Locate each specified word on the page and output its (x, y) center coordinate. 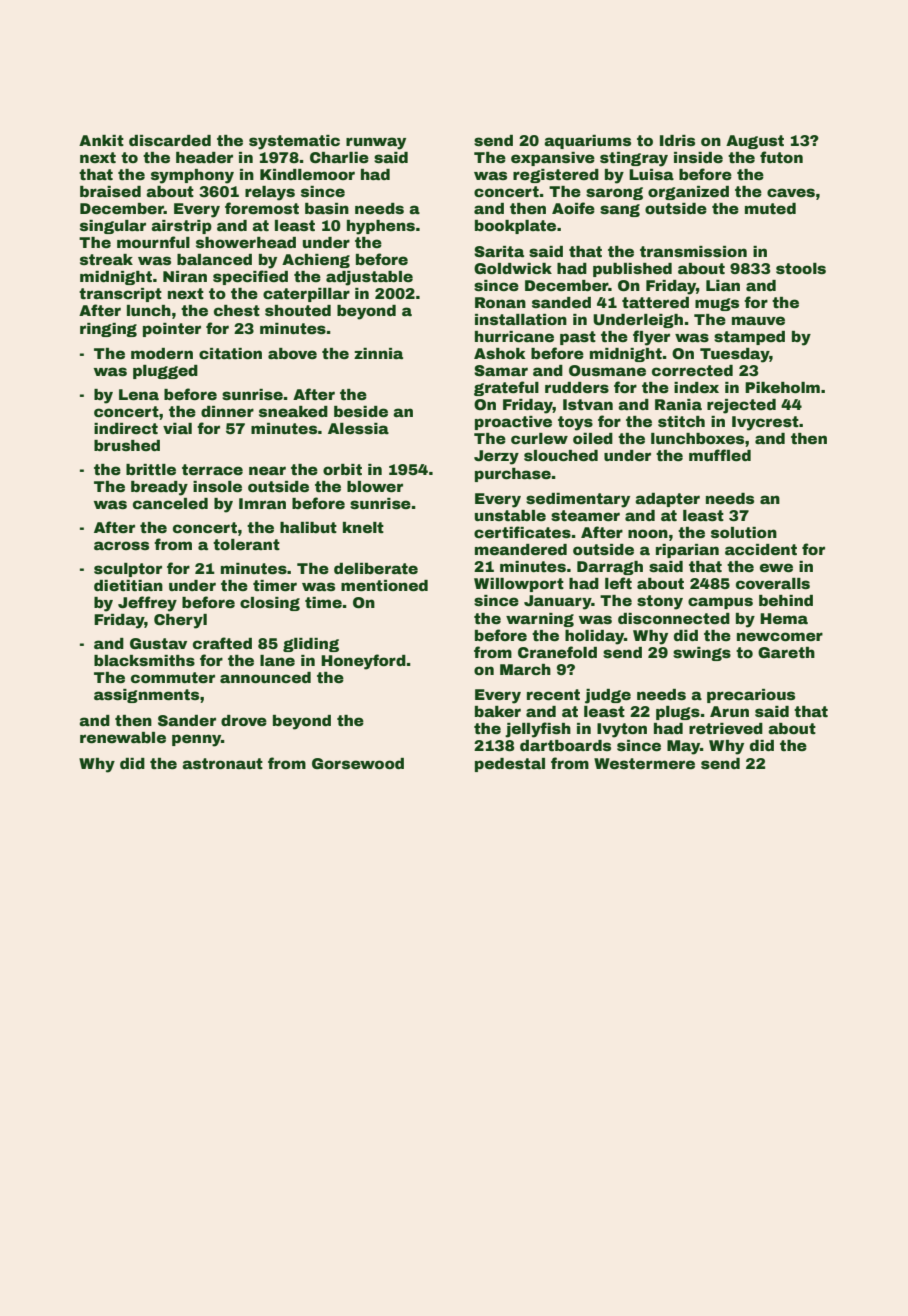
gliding (311, 645)
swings (702, 654)
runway (376, 143)
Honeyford (363, 662)
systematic (294, 142)
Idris (677, 140)
